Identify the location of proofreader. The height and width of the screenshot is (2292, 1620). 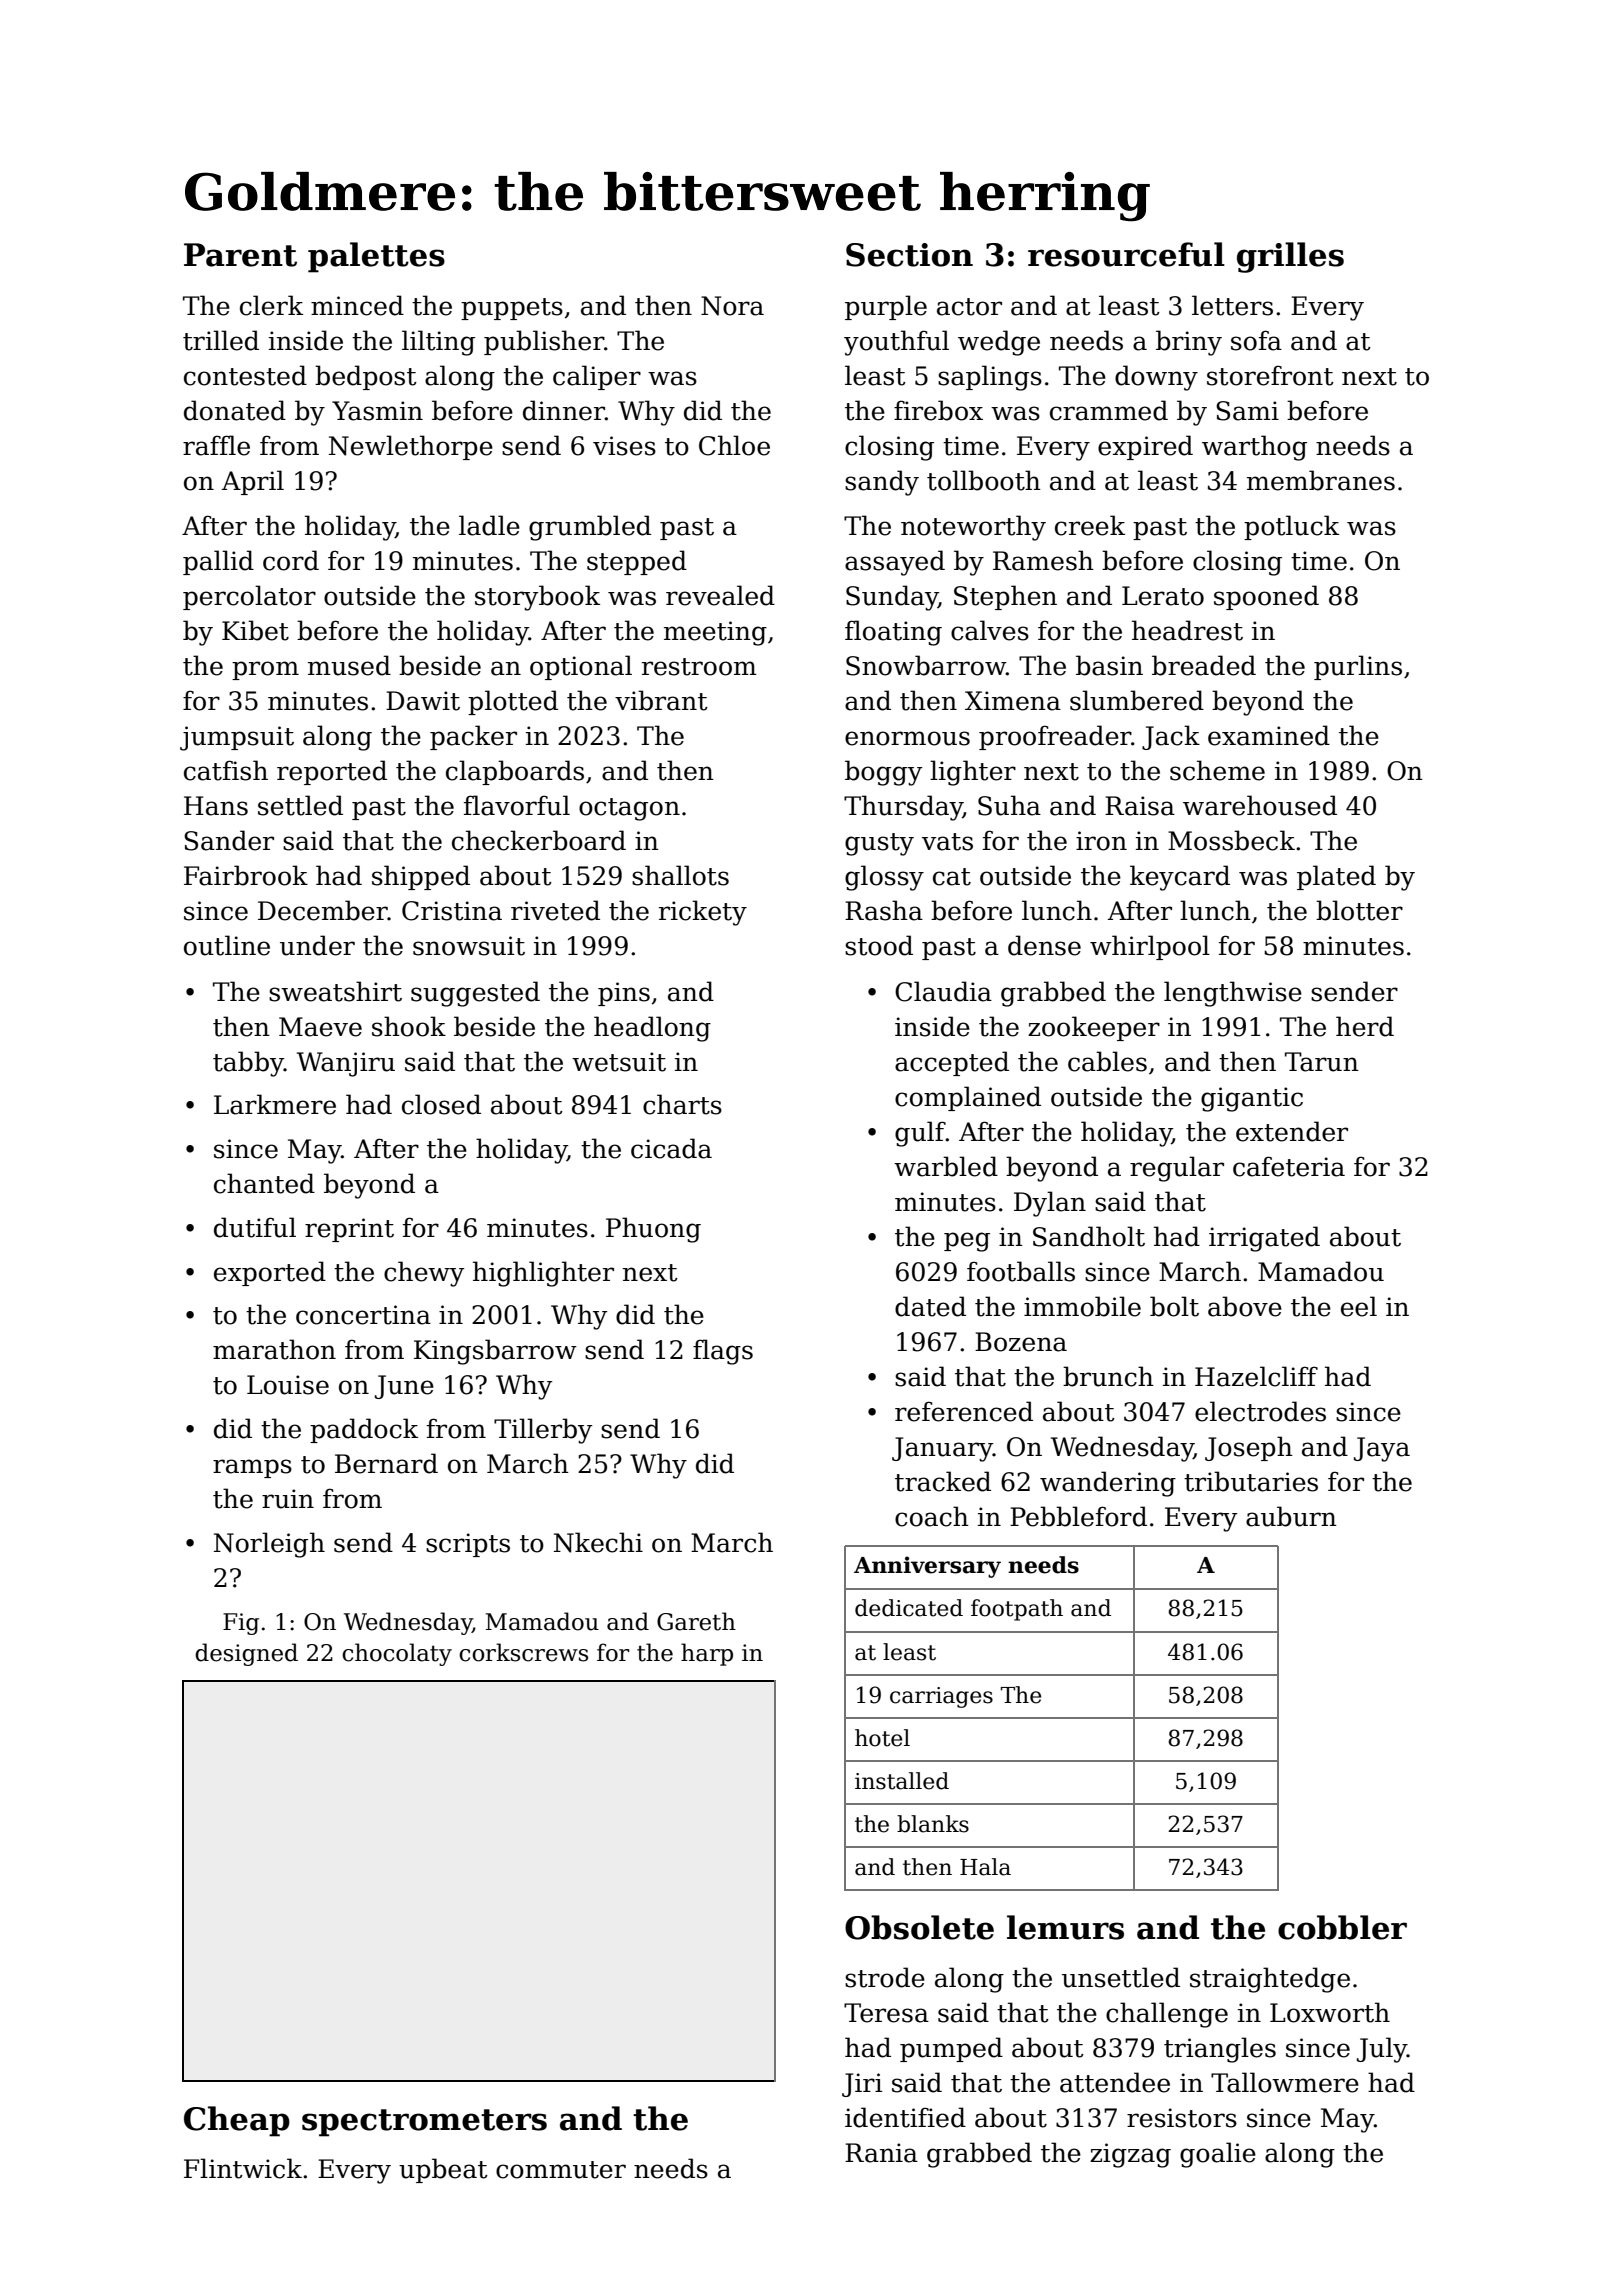
(1055, 737).
